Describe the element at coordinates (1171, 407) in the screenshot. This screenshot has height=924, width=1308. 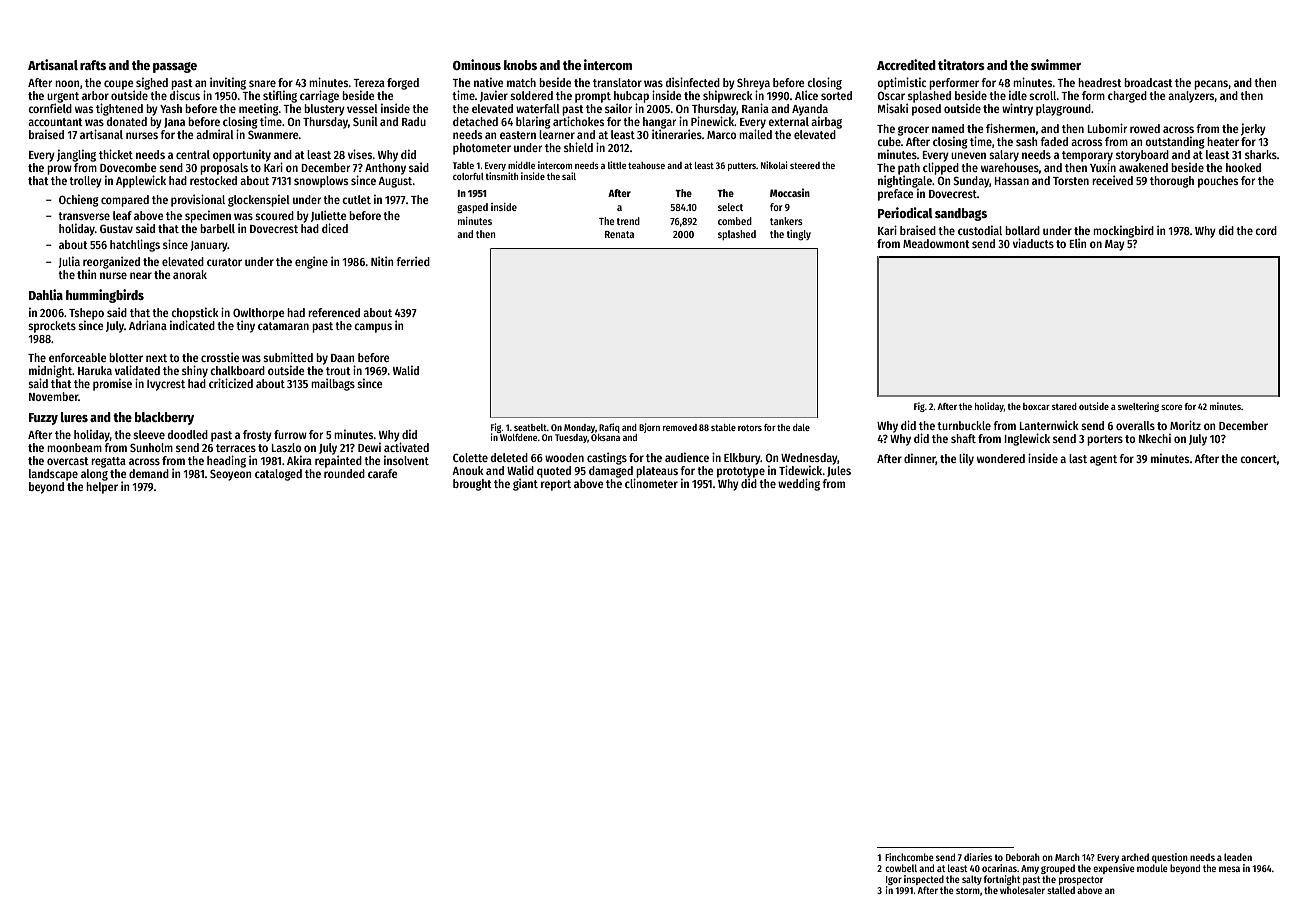
I see `score` at that location.
